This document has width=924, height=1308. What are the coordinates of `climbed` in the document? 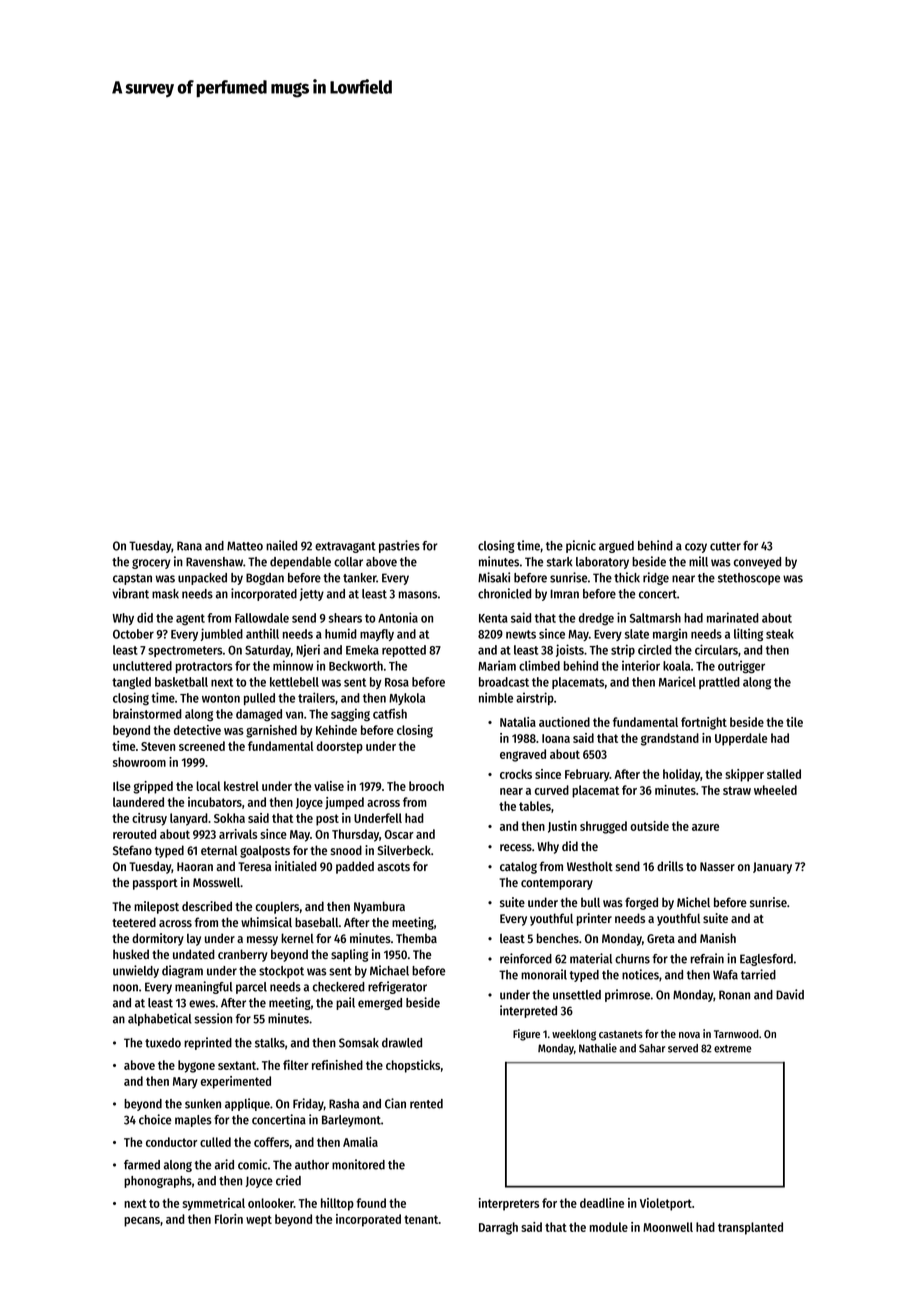 It's located at (539, 665).
